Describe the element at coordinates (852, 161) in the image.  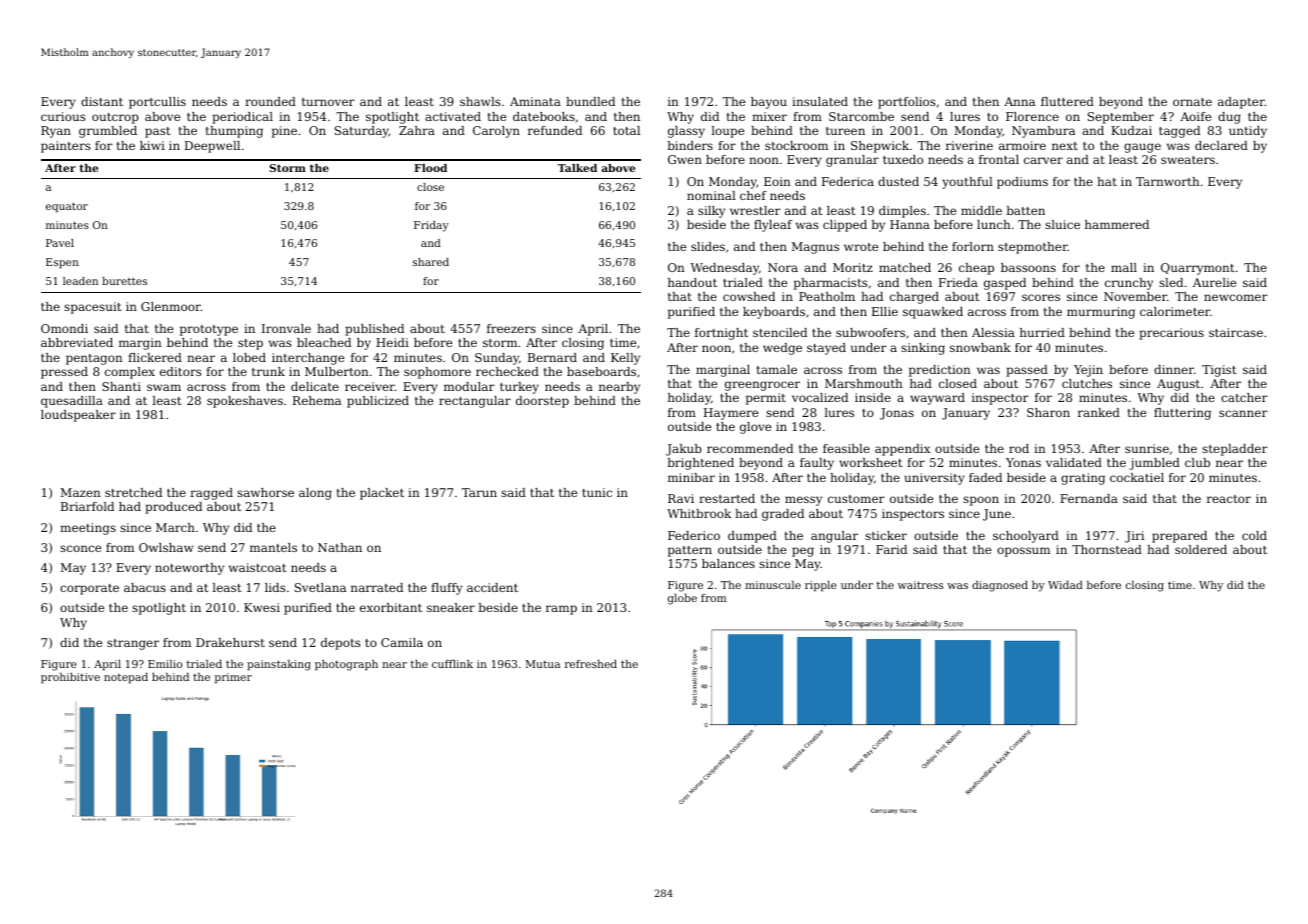
I see `granular` at that location.
